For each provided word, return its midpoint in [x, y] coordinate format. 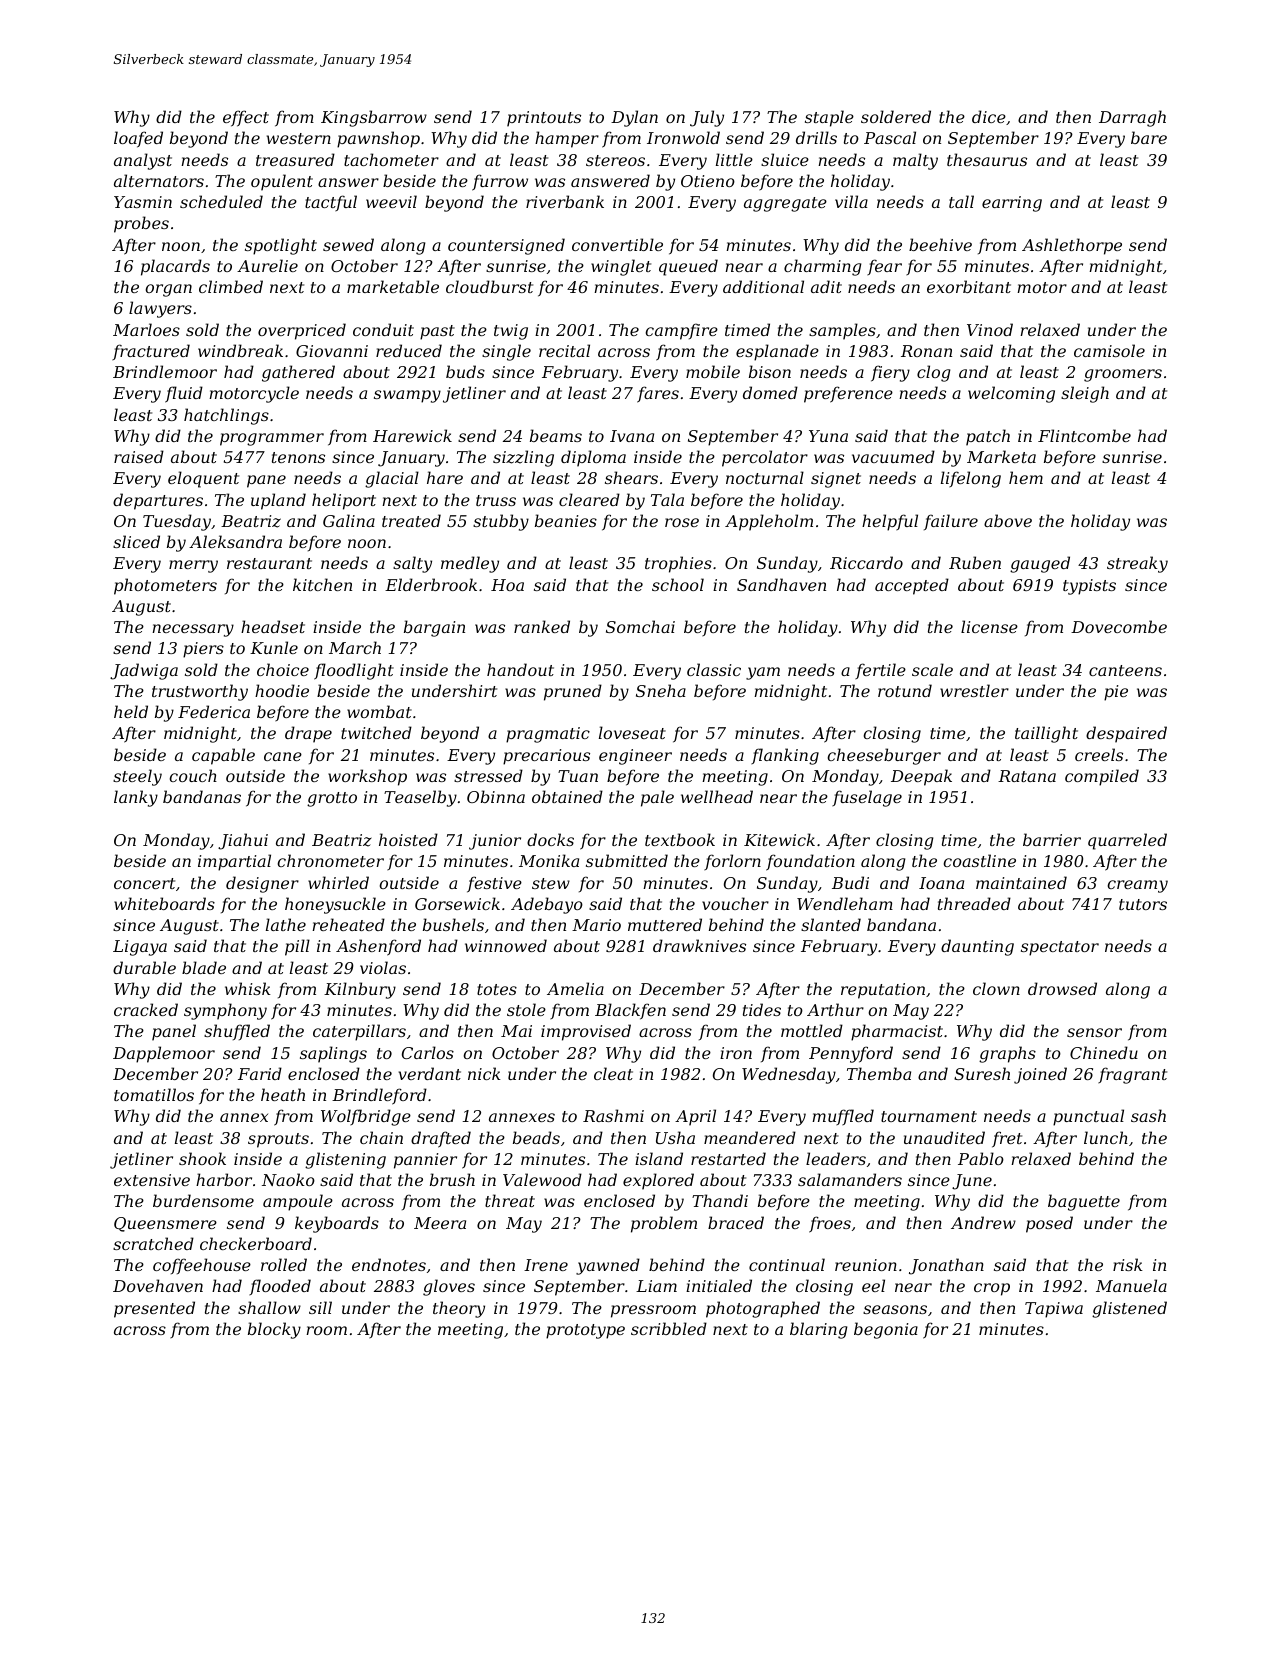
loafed [138, 139]
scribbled [669, 1328]
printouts [544, 119]
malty [915, 161]
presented [154, 1309]
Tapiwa [1054, 1310]
